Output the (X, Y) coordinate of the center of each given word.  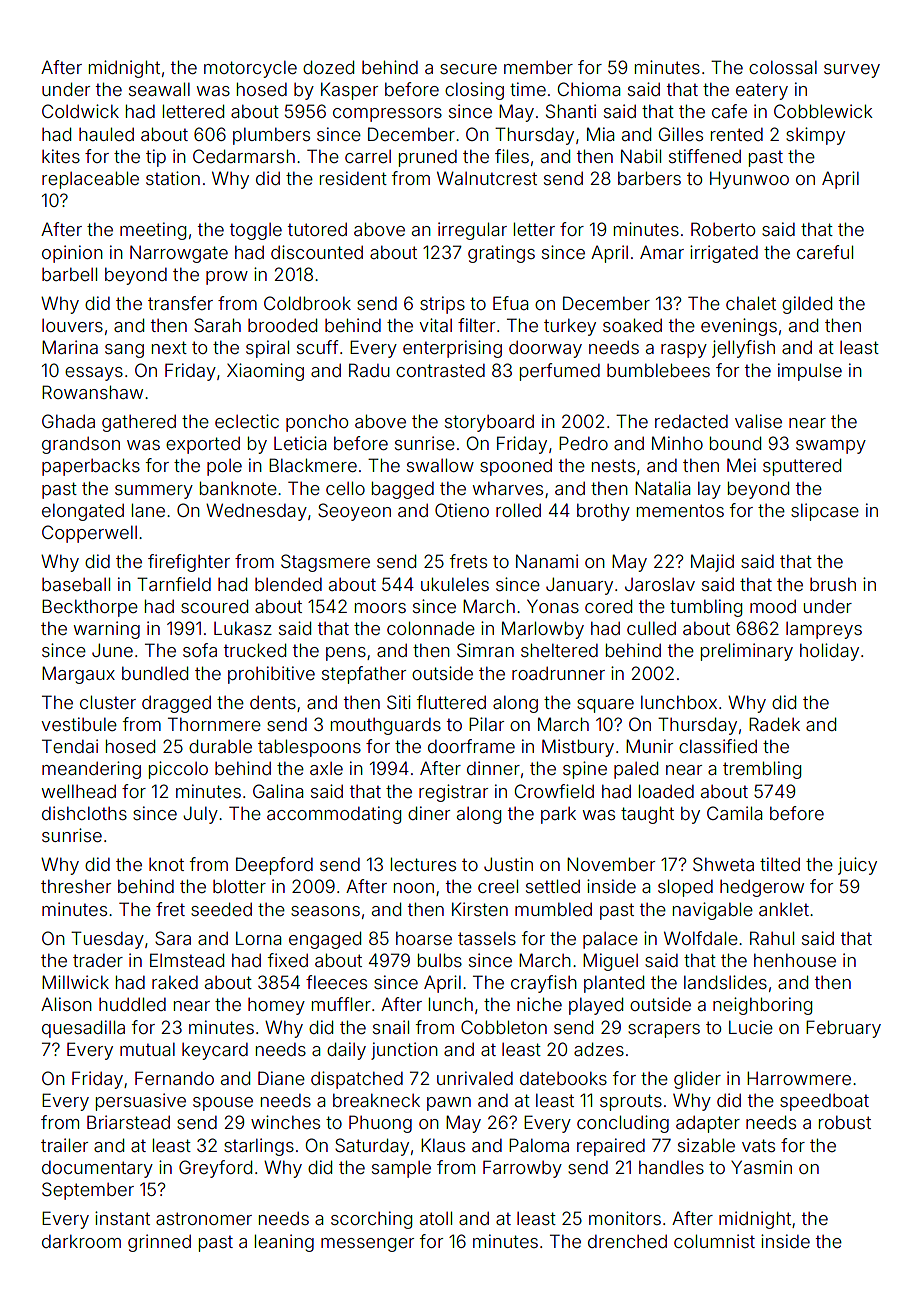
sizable (706, 1145)
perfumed (560, 372)
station (173, 178)
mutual (147, 1049)
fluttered (451, 702)
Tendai (70, 746)
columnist (714, 1241)
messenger (367, 1245)
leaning (284, 1243)
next (169, 347)
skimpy (815, 136)
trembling (762, 770)
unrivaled (475, 1078)
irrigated (724, 254)
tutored (317, 229)
